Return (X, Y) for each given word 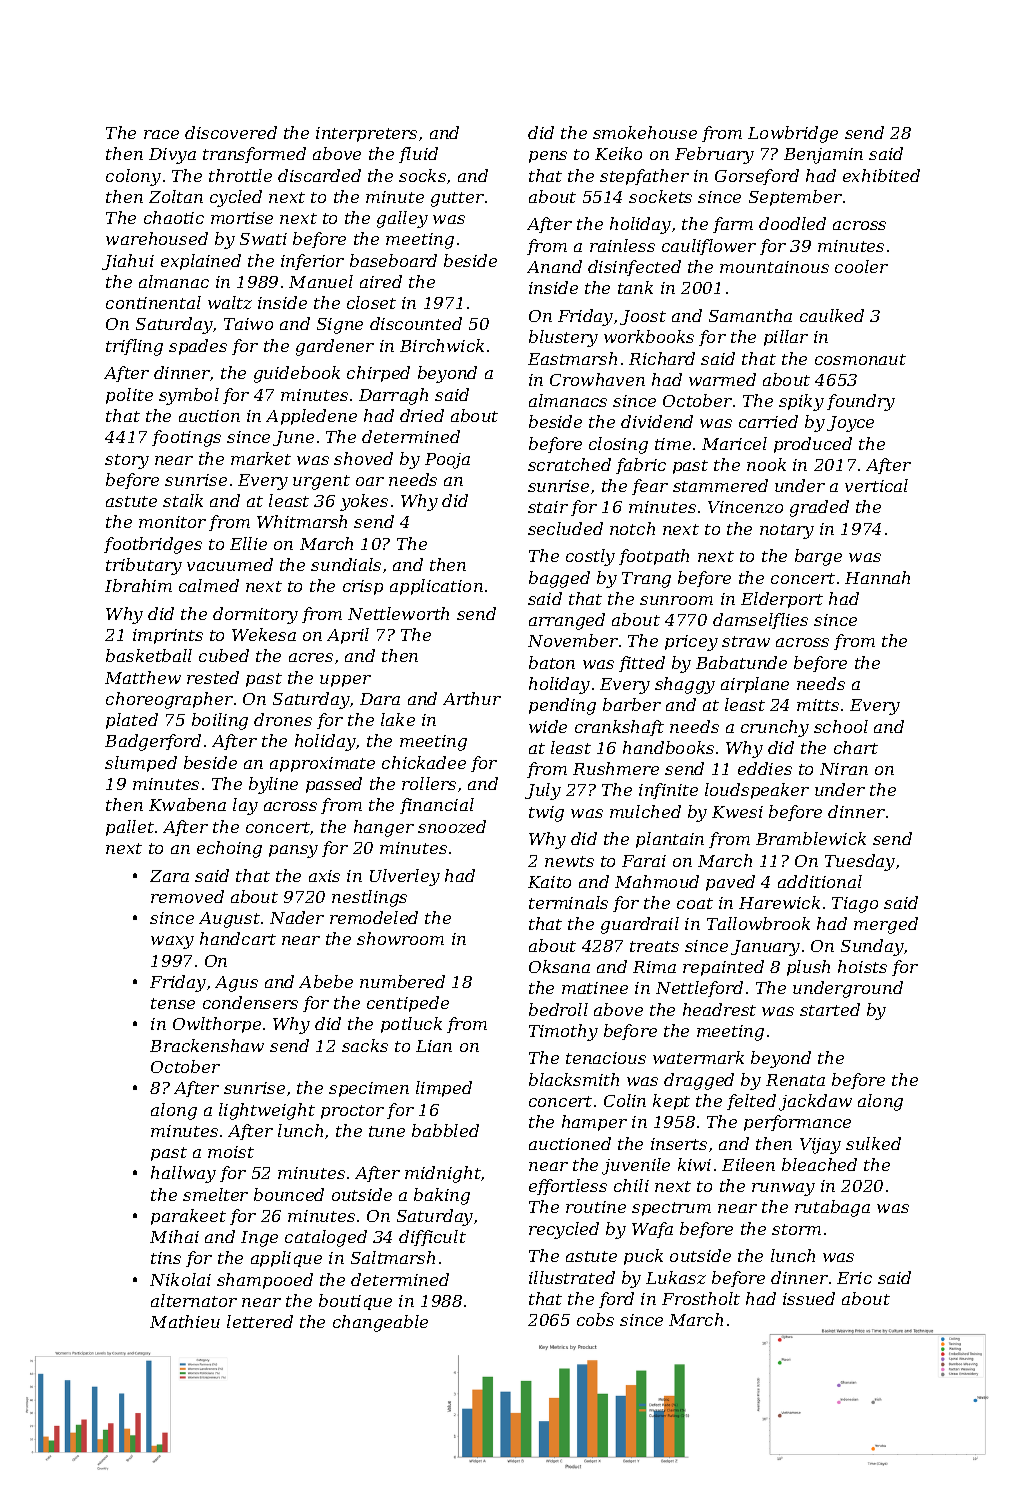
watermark (698, 1057)
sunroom (676, 600)
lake (398, 719)
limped (444, 1089)
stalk (183, 500)
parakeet (188, 1217)
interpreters (366, 134)
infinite (668, 791)
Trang (646, 580)
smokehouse (645, 132)
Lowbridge (793, 134)
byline (273, 785)
